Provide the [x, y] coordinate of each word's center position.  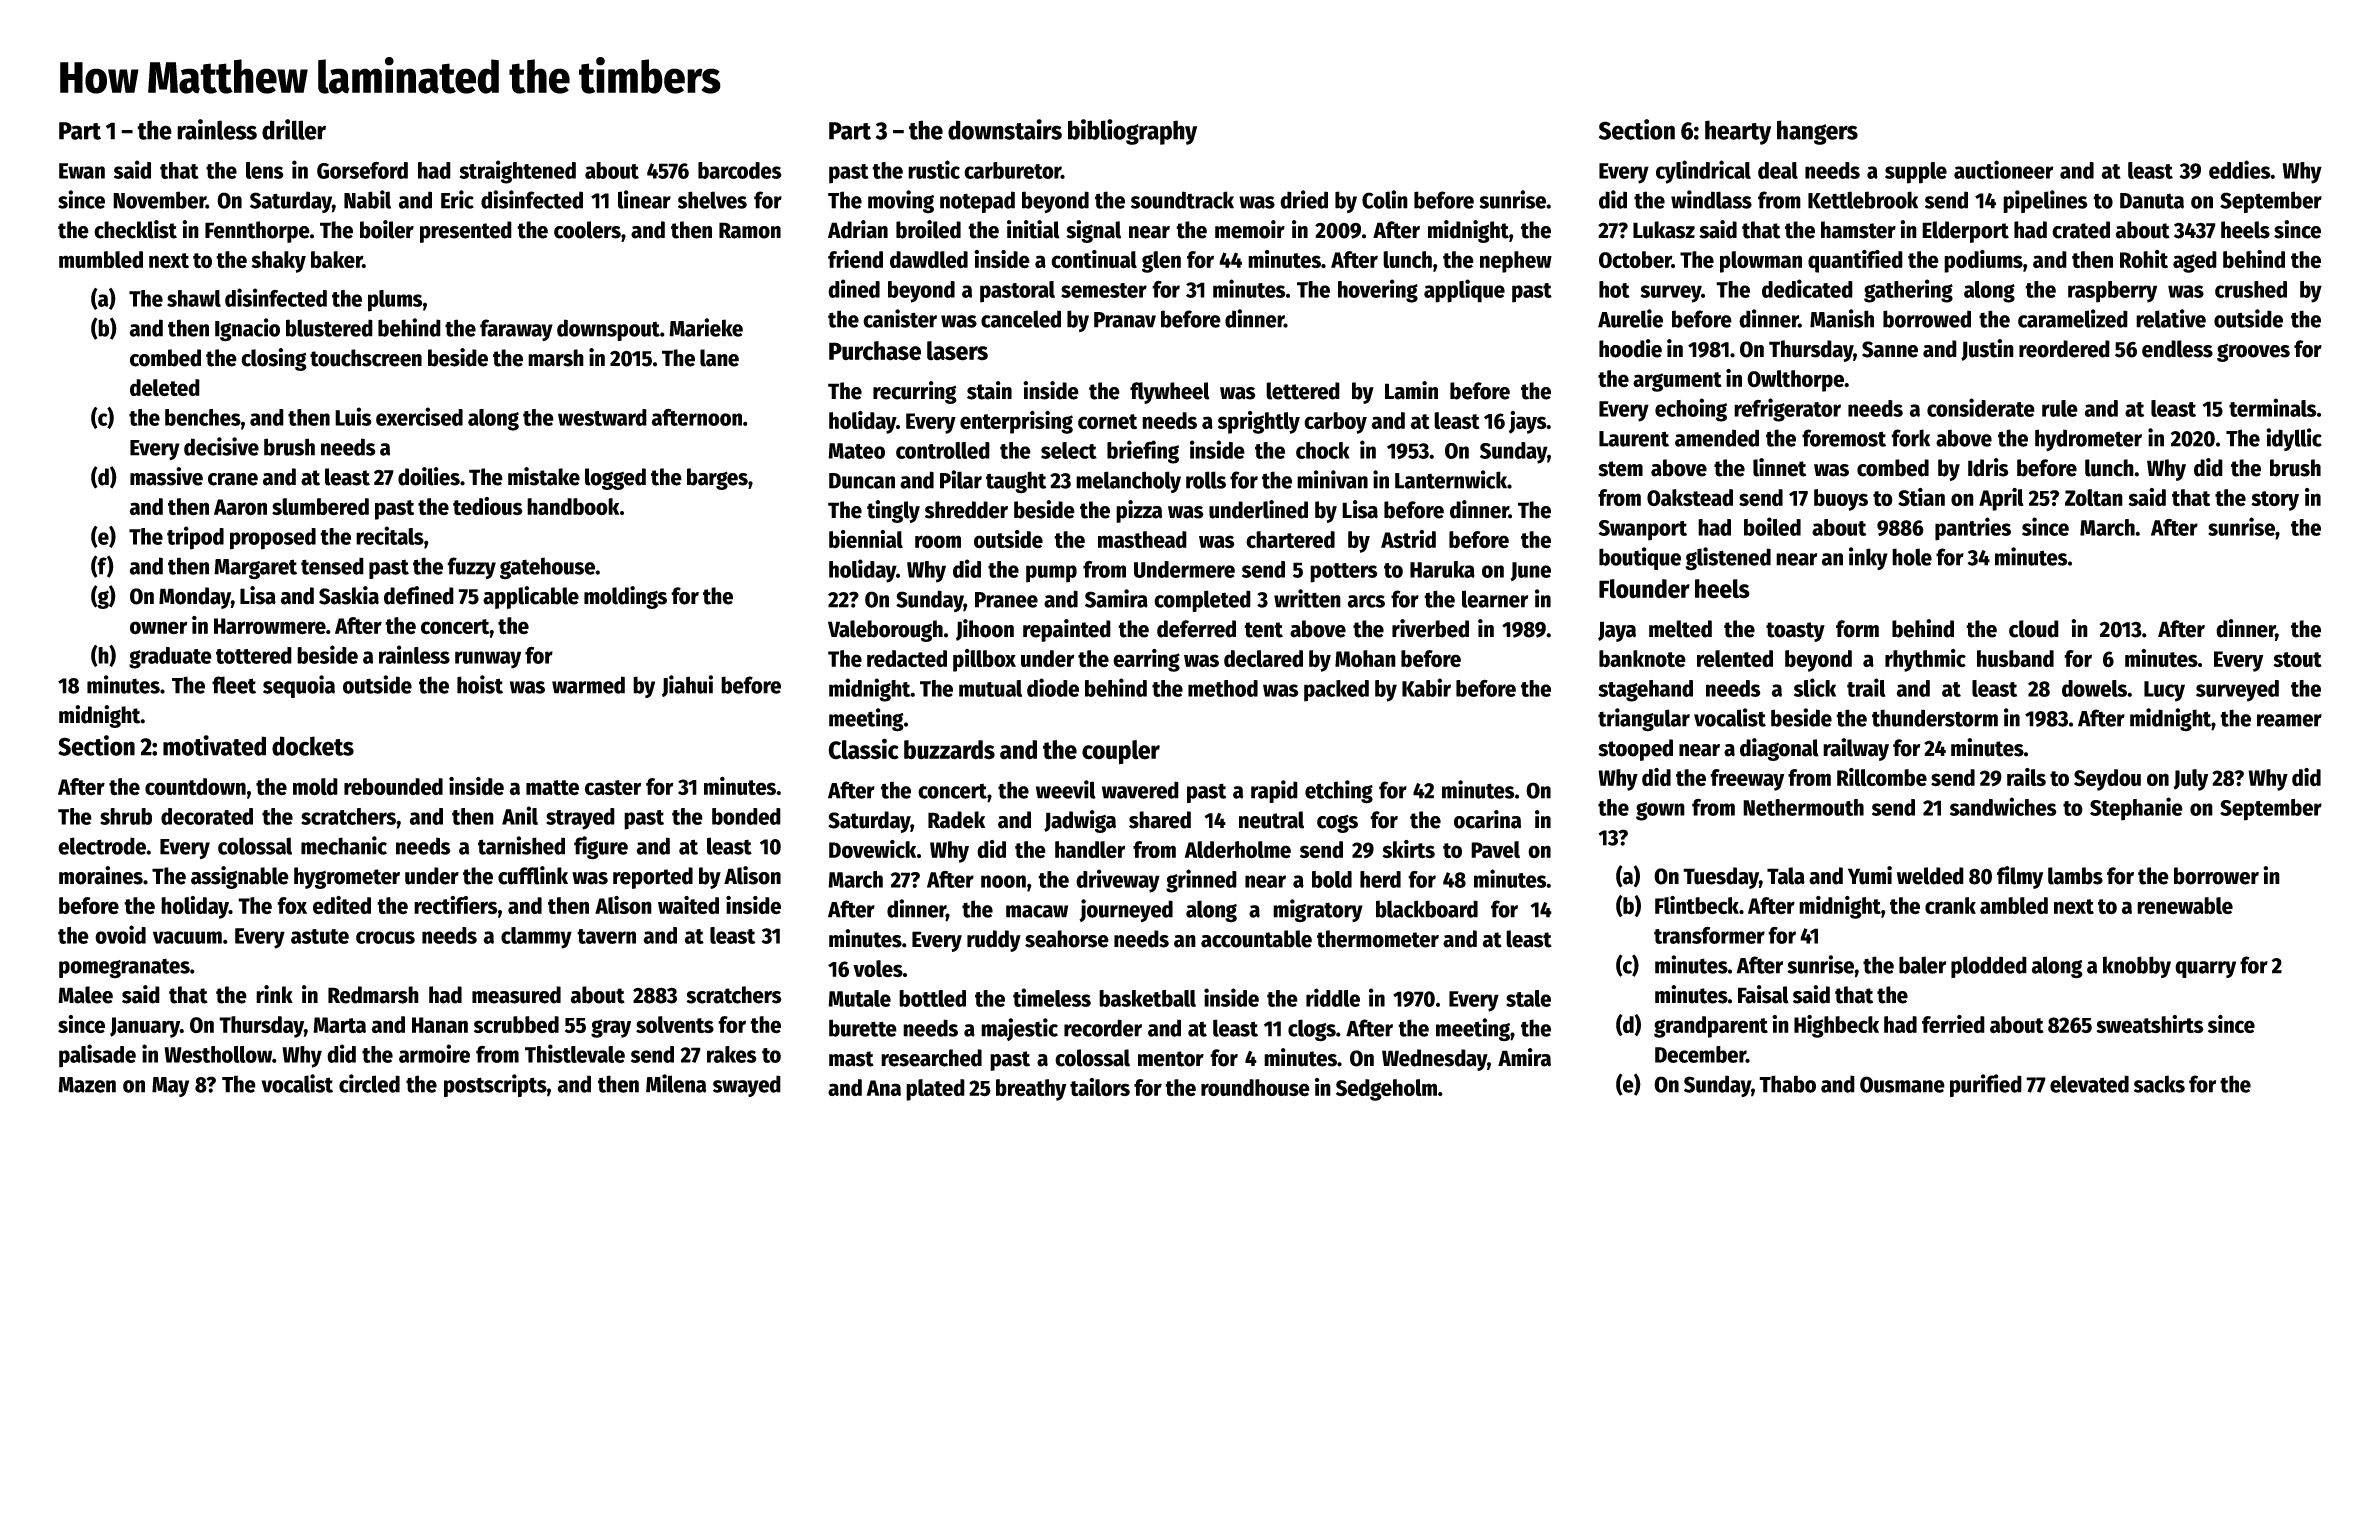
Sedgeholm [1386, 1090]
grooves [2253, 352]
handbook [573, 506]
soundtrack [1182, 200]
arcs [1366, 601]
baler [1922, 965]
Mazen [87, 1085]
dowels [2094, 688]
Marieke [706, 327]
